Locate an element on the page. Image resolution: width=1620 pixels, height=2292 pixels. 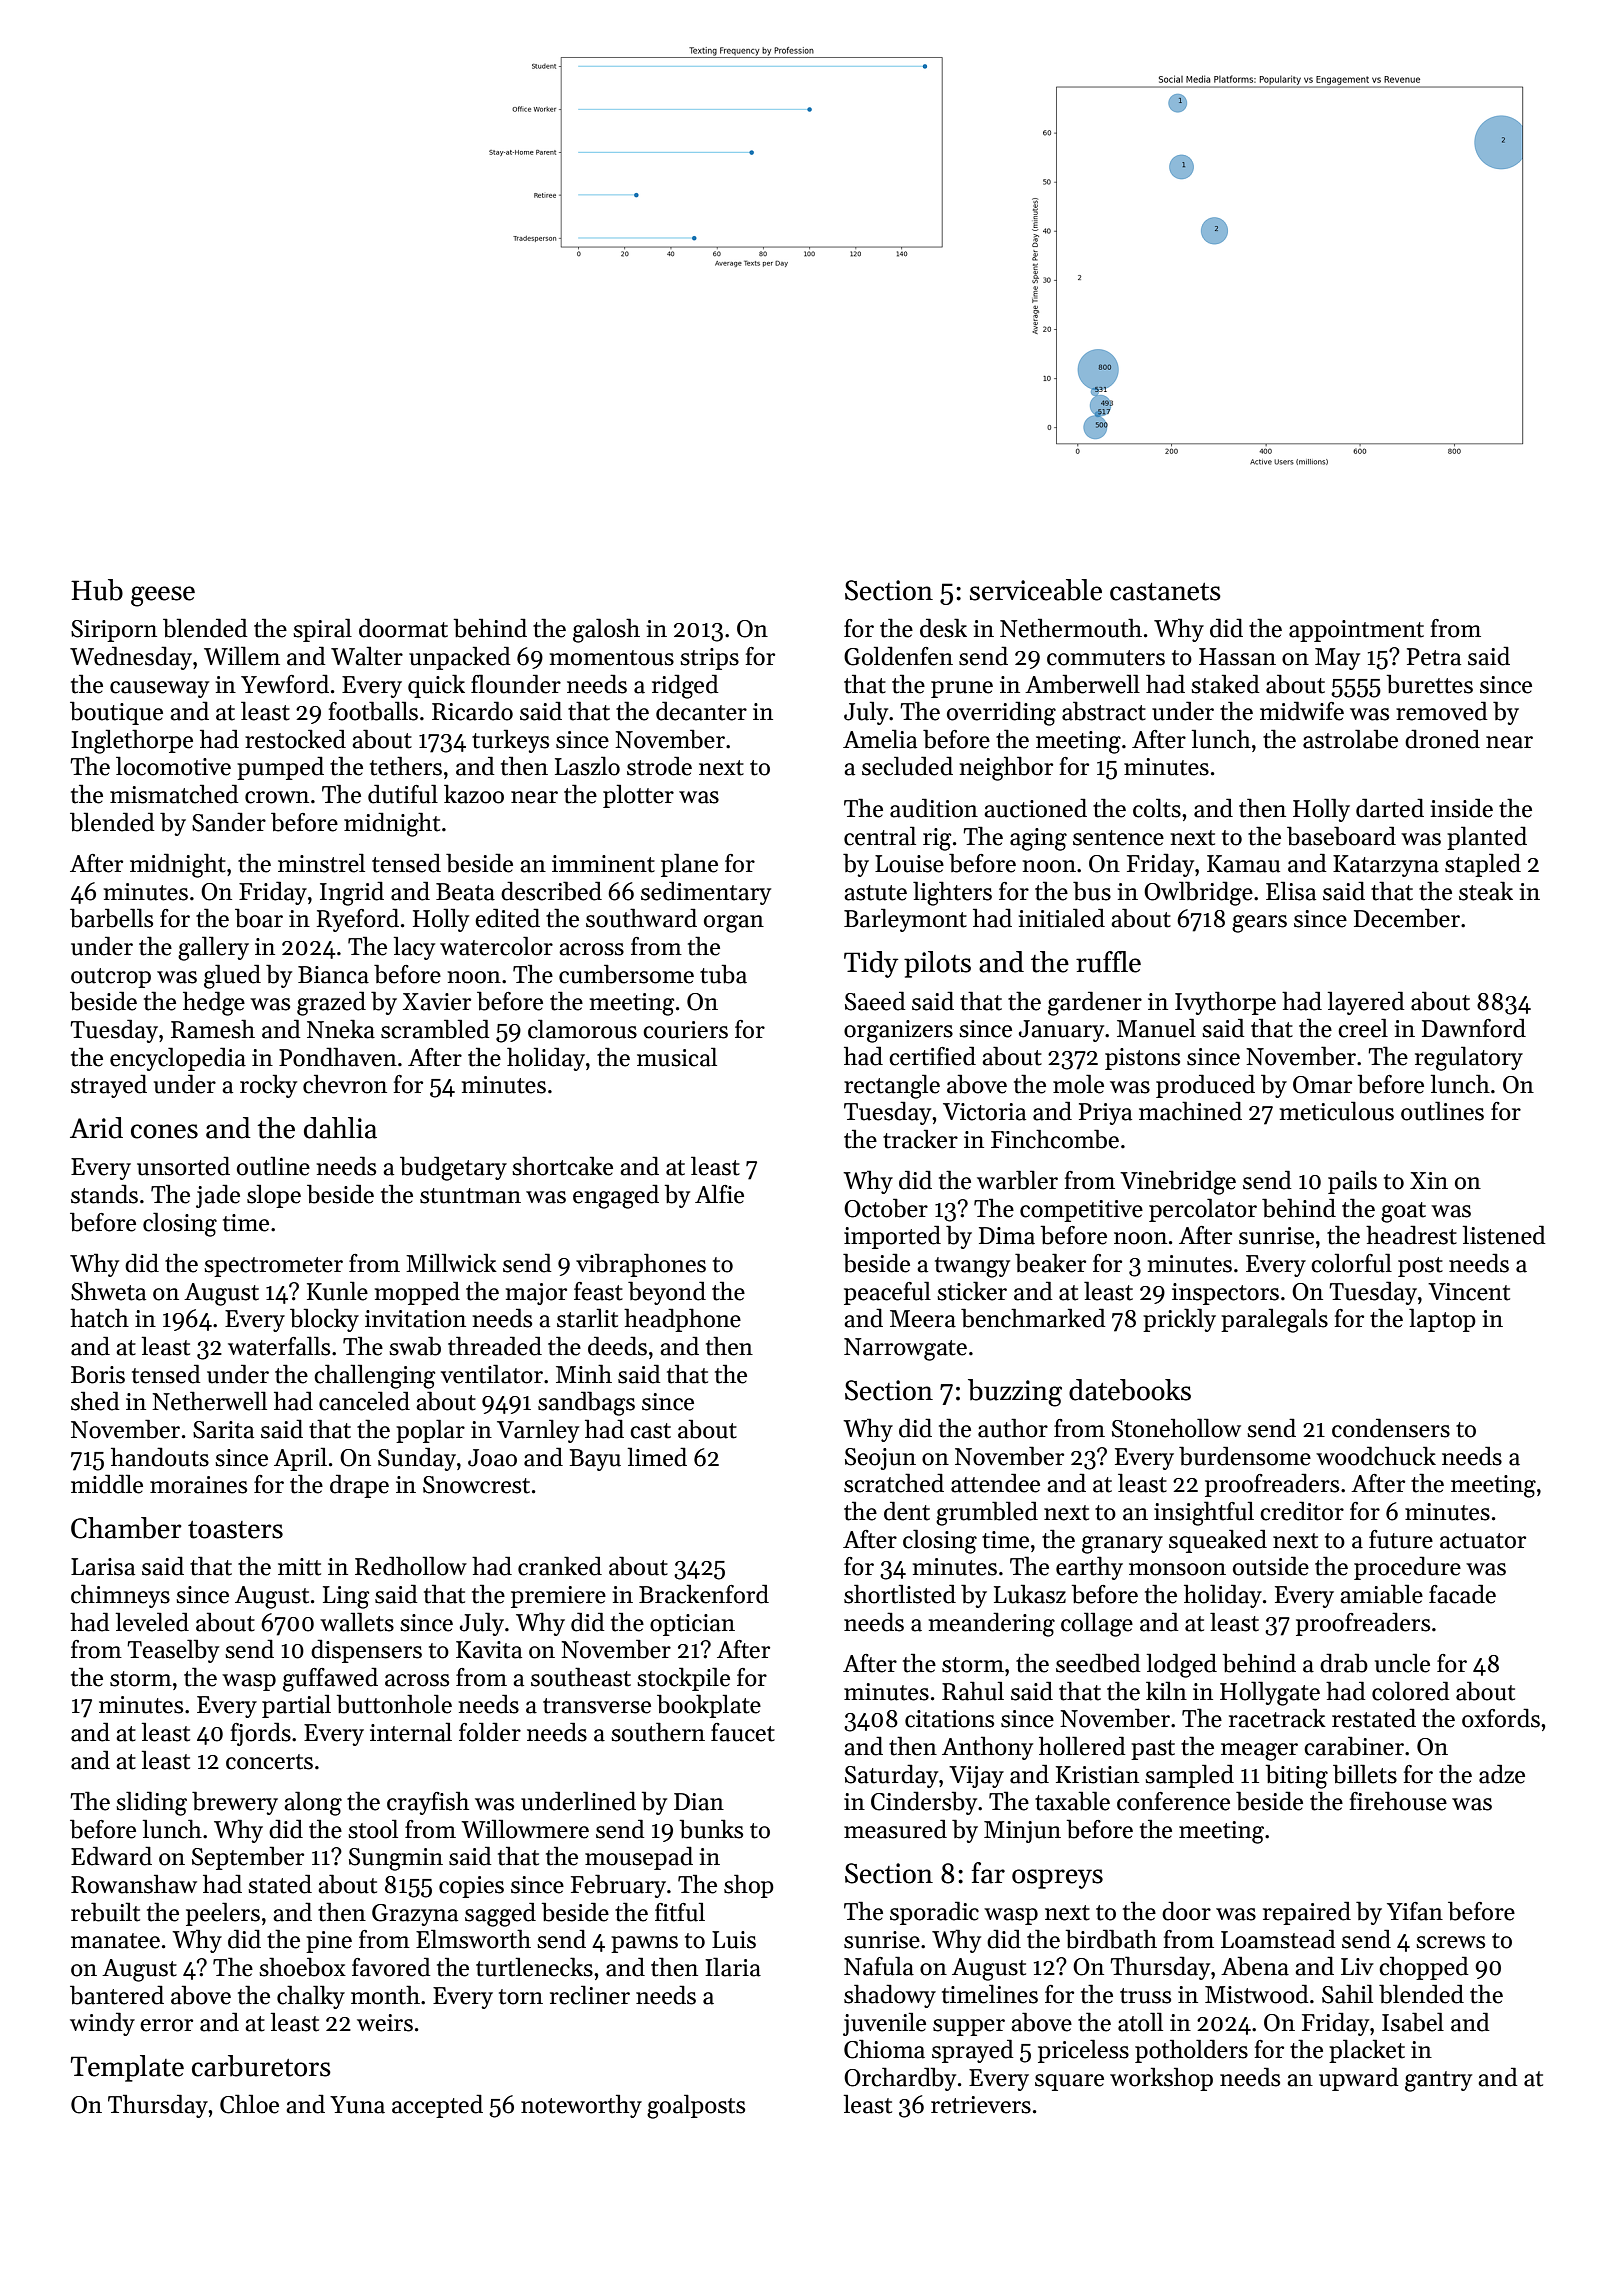
Seojun is located at coordinates (880, 1459).
